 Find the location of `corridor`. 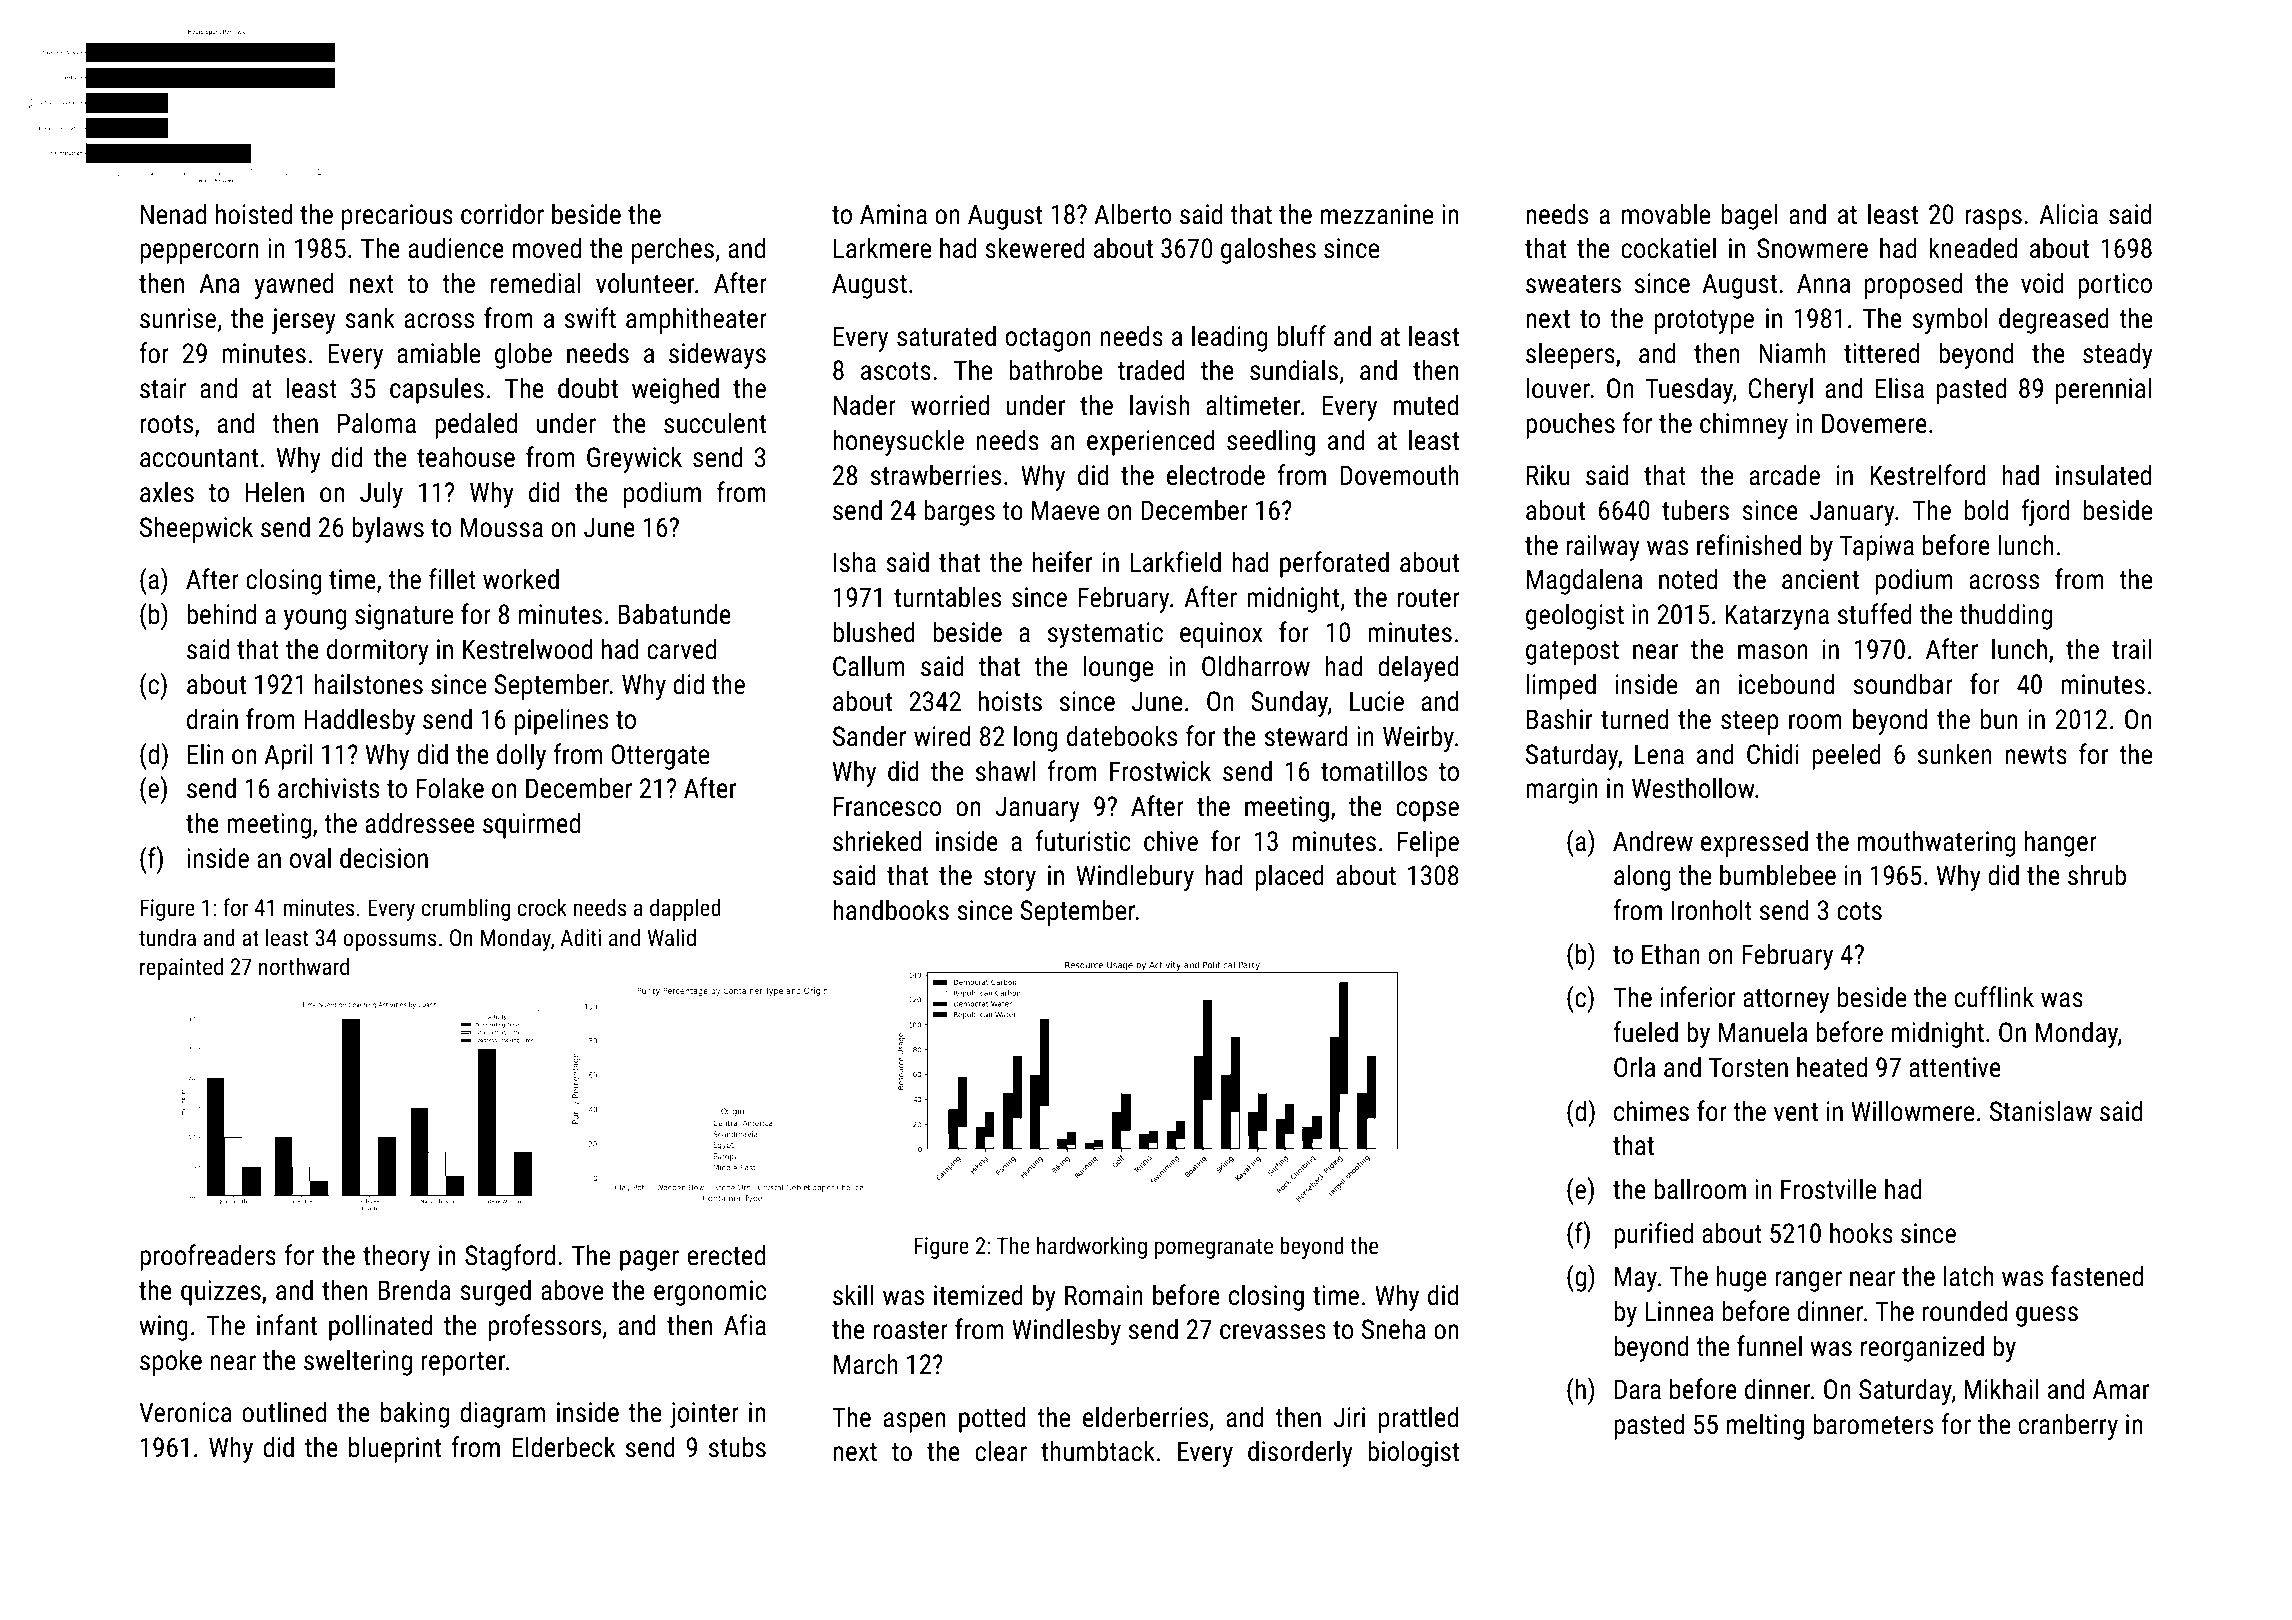

corridor is located at coordinates (502, 214).
